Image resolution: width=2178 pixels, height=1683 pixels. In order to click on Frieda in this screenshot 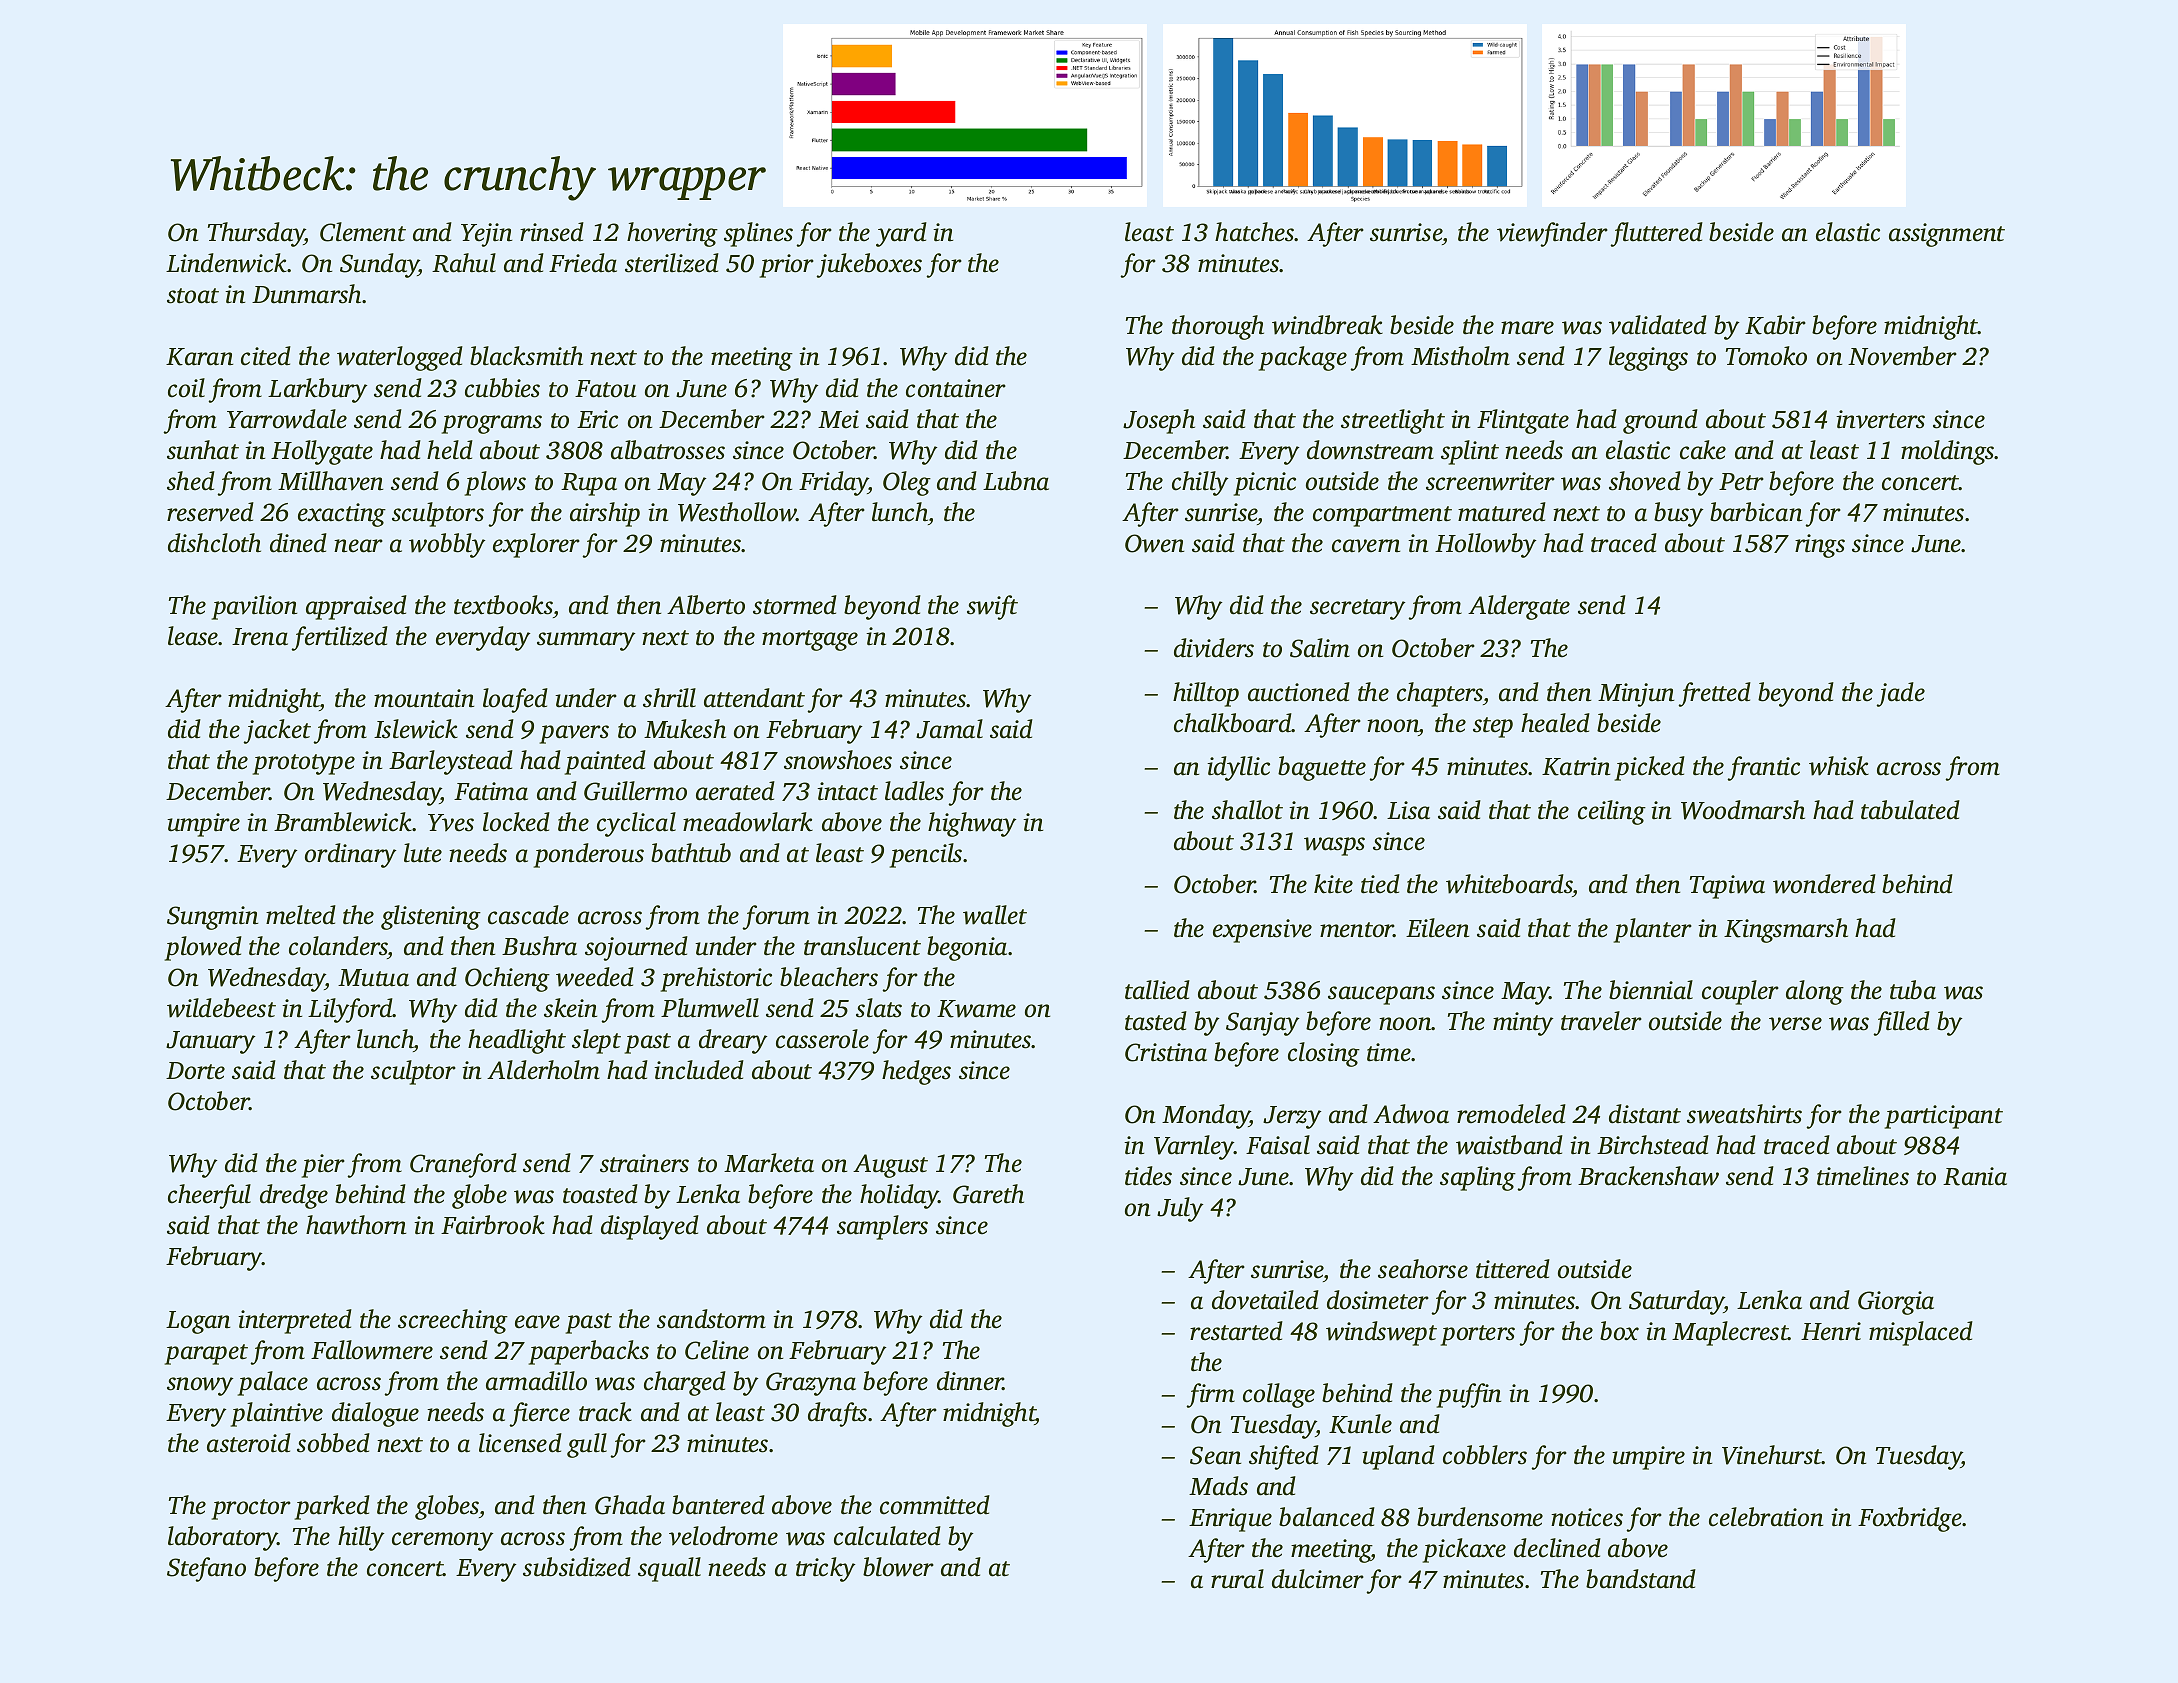, I will do `click(583, 263)`.
